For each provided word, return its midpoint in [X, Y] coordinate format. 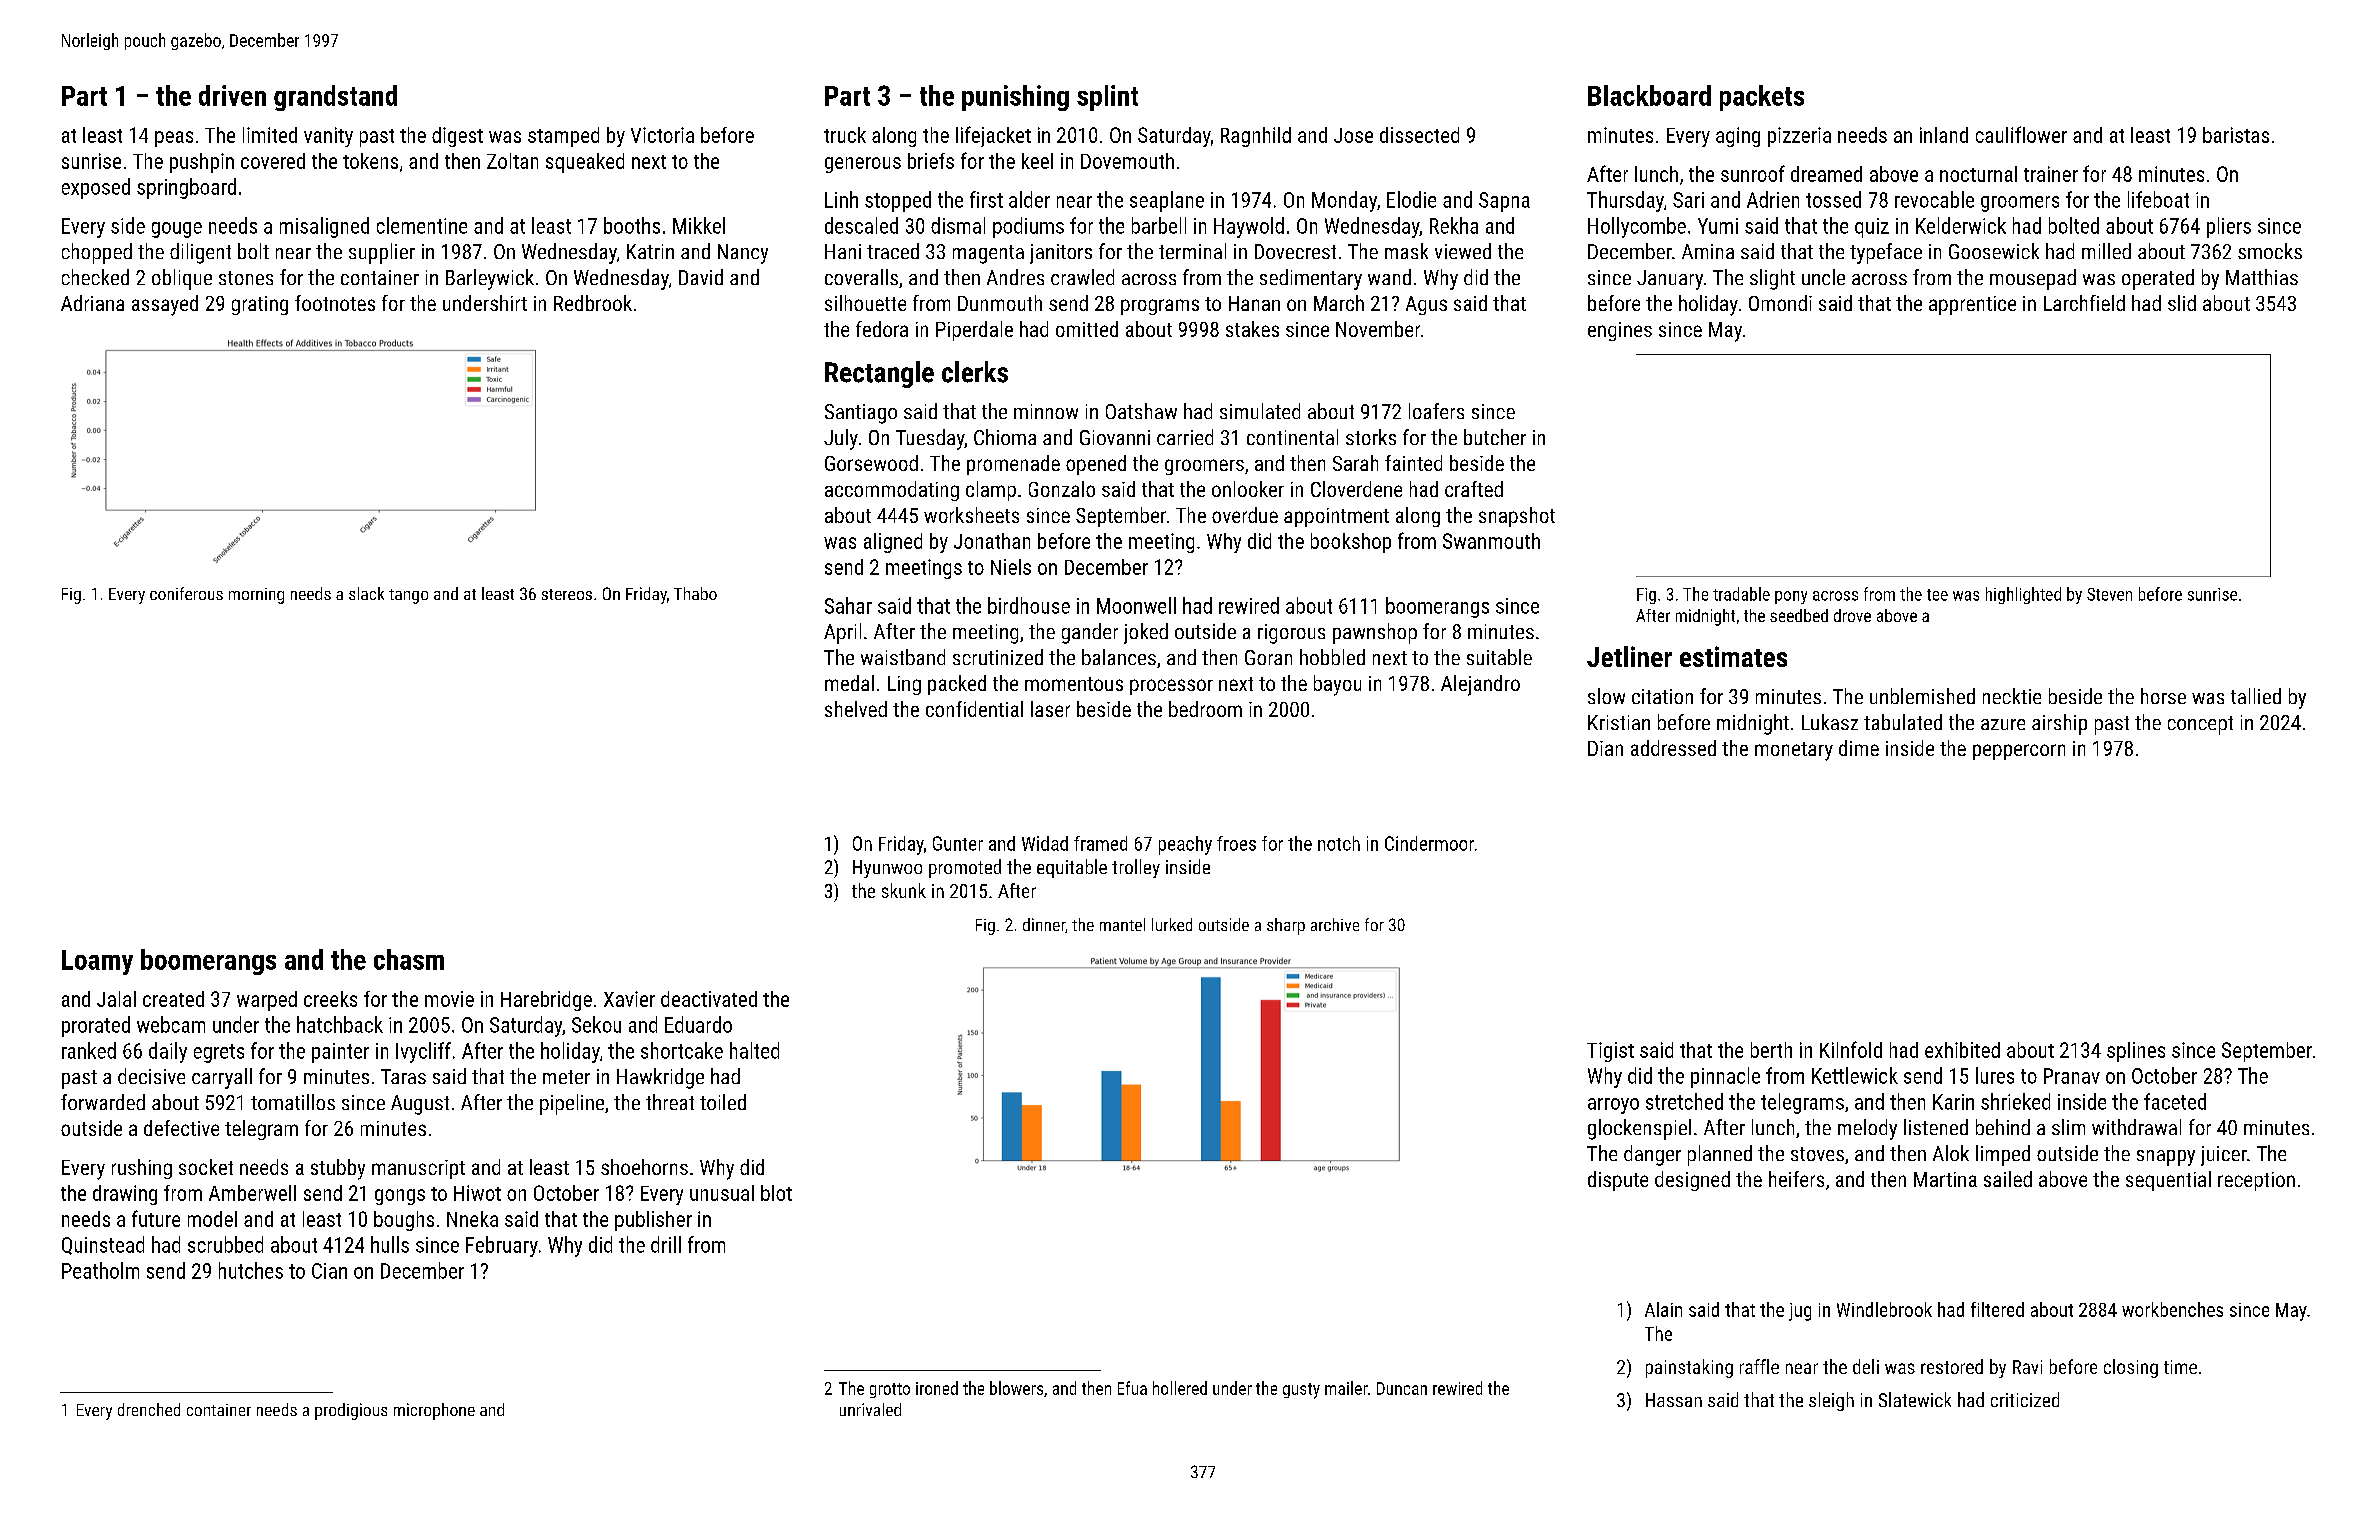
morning [256, 596]
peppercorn [2019, 752]
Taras [403, 1076]
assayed [165, 305]
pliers [2229, 227]
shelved [856, 709]
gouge [177, 230]
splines [2136, 1052]
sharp [1286, 926]
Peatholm [100, 1270]
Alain [1663, 1309]
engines [1620, 331]
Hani [843, 251]
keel [1037, 161]
